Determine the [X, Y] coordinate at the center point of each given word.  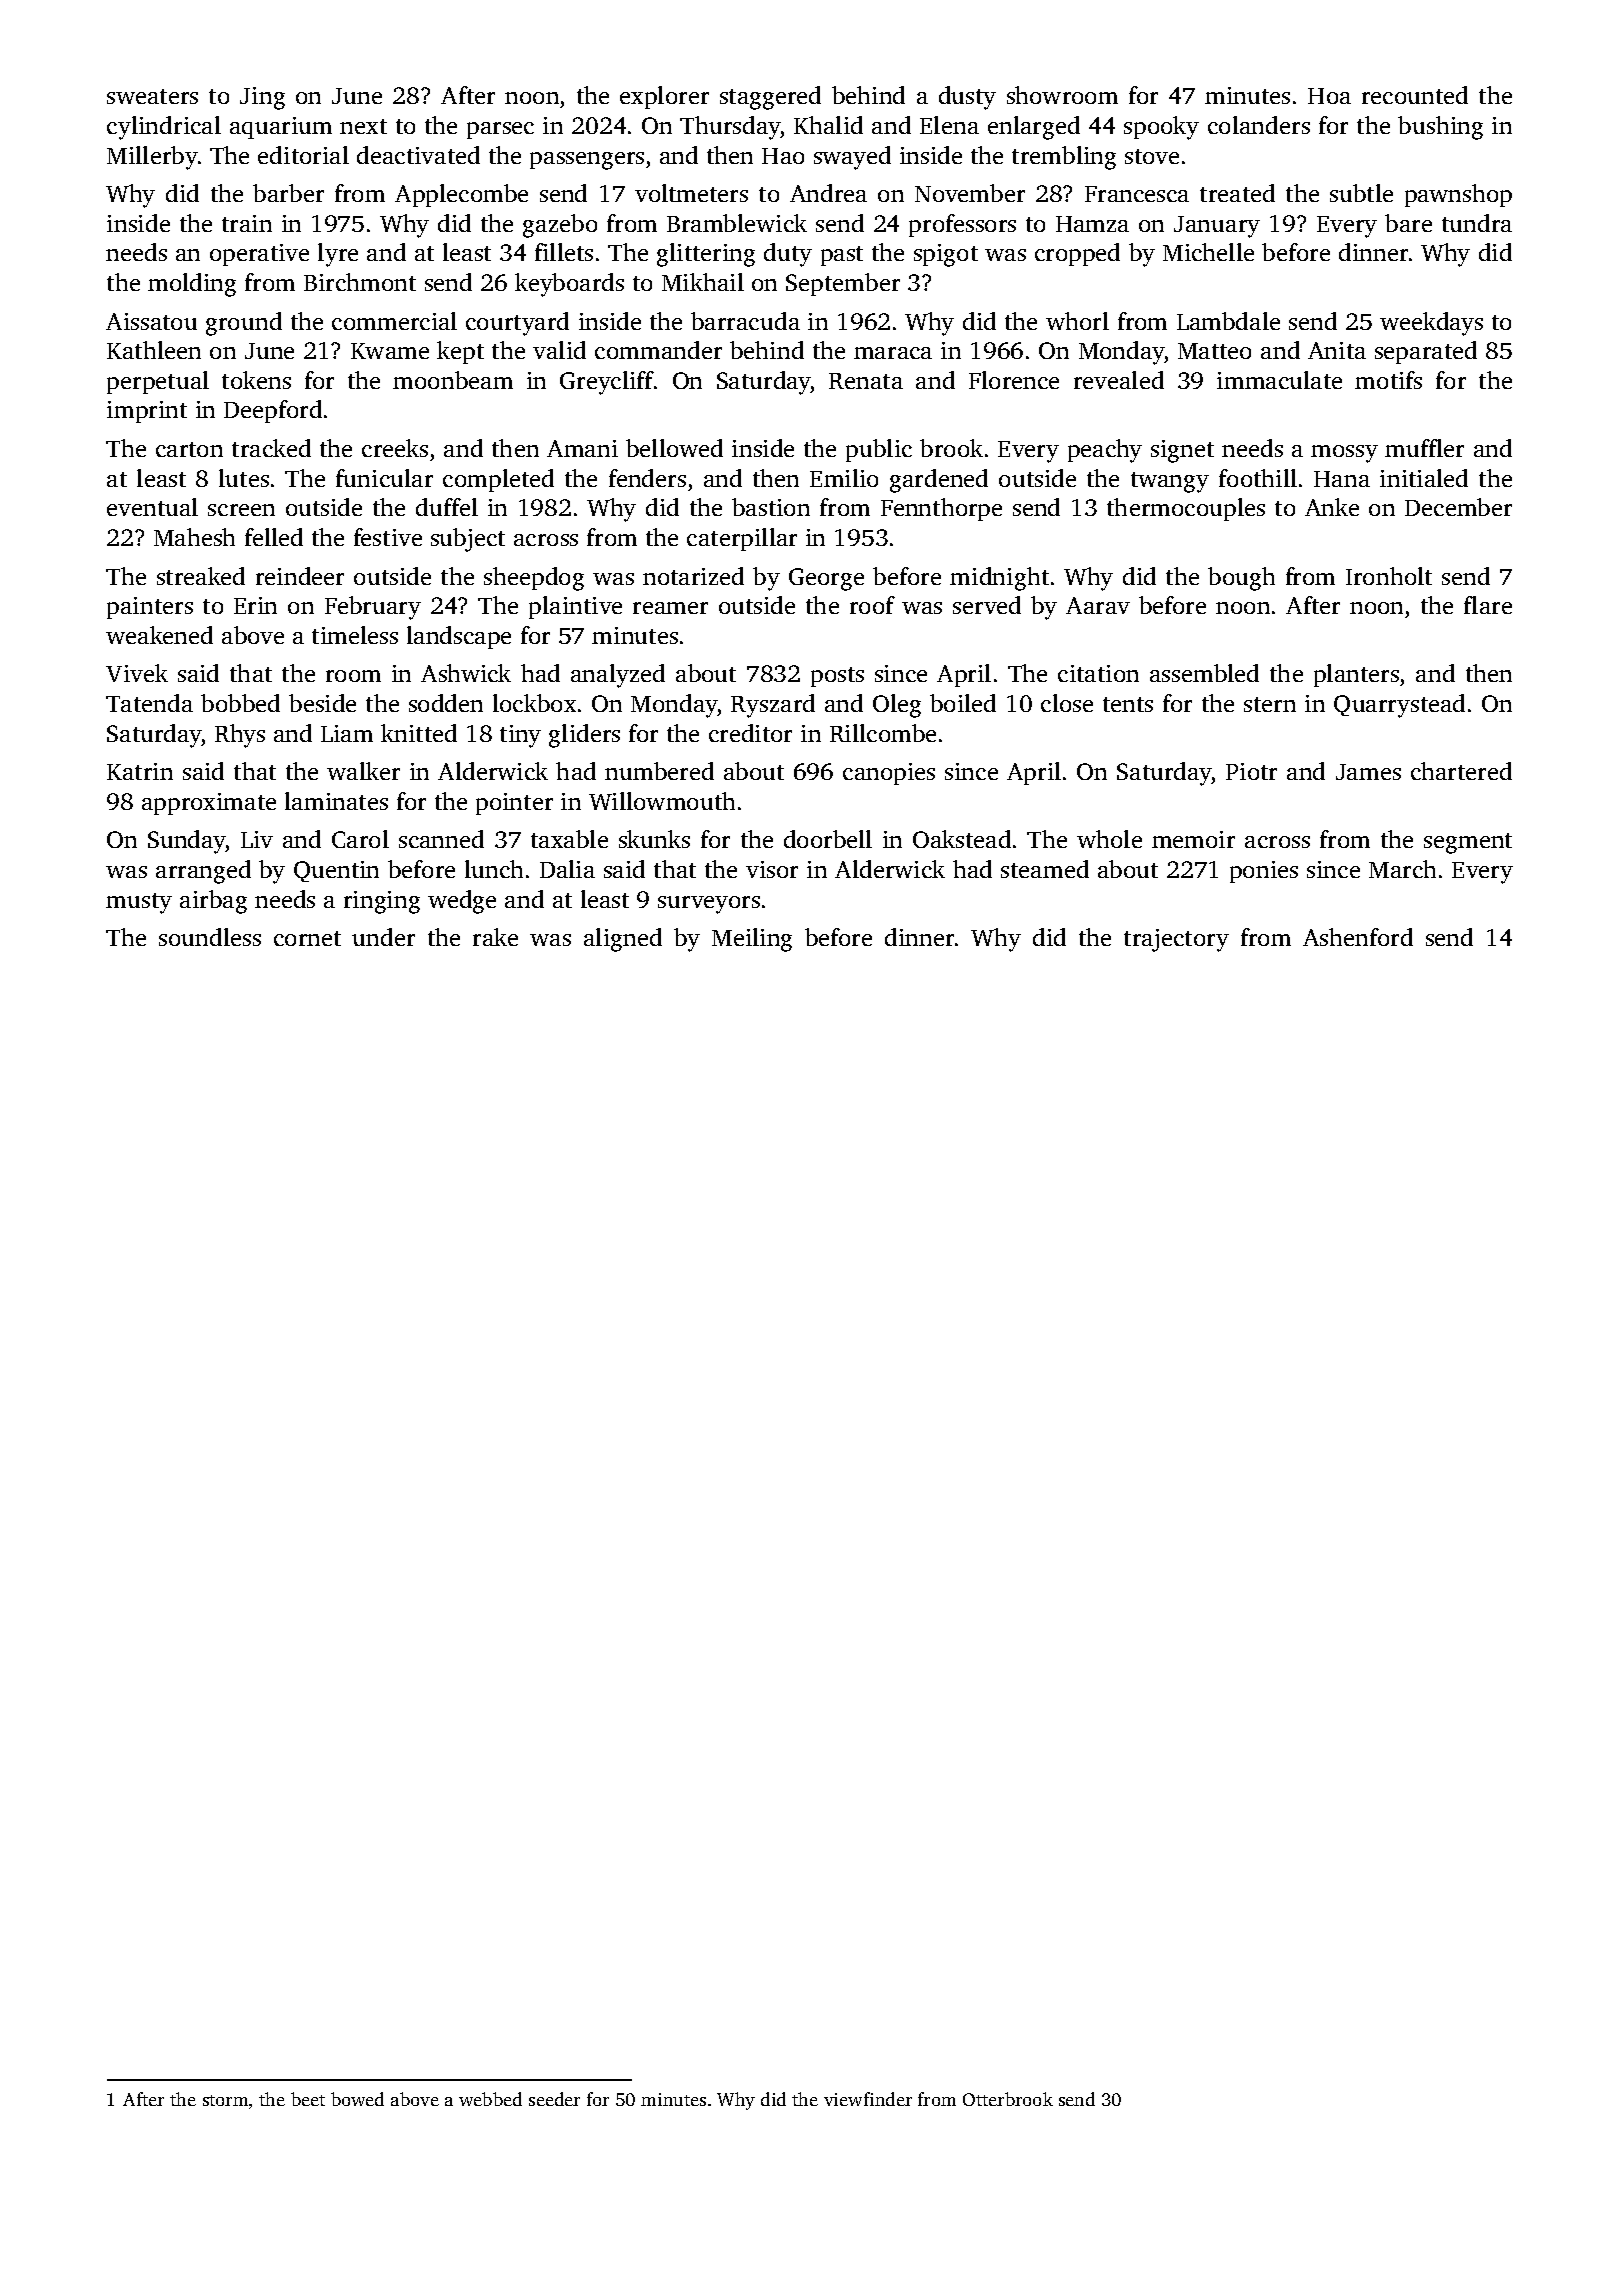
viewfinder [868, 2099]
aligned [623, 940]
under [383, 937]
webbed [490, 2099]
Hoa [1329, 96]
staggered [770, 98]
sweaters [152, 96]
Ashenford [1358, 937]
